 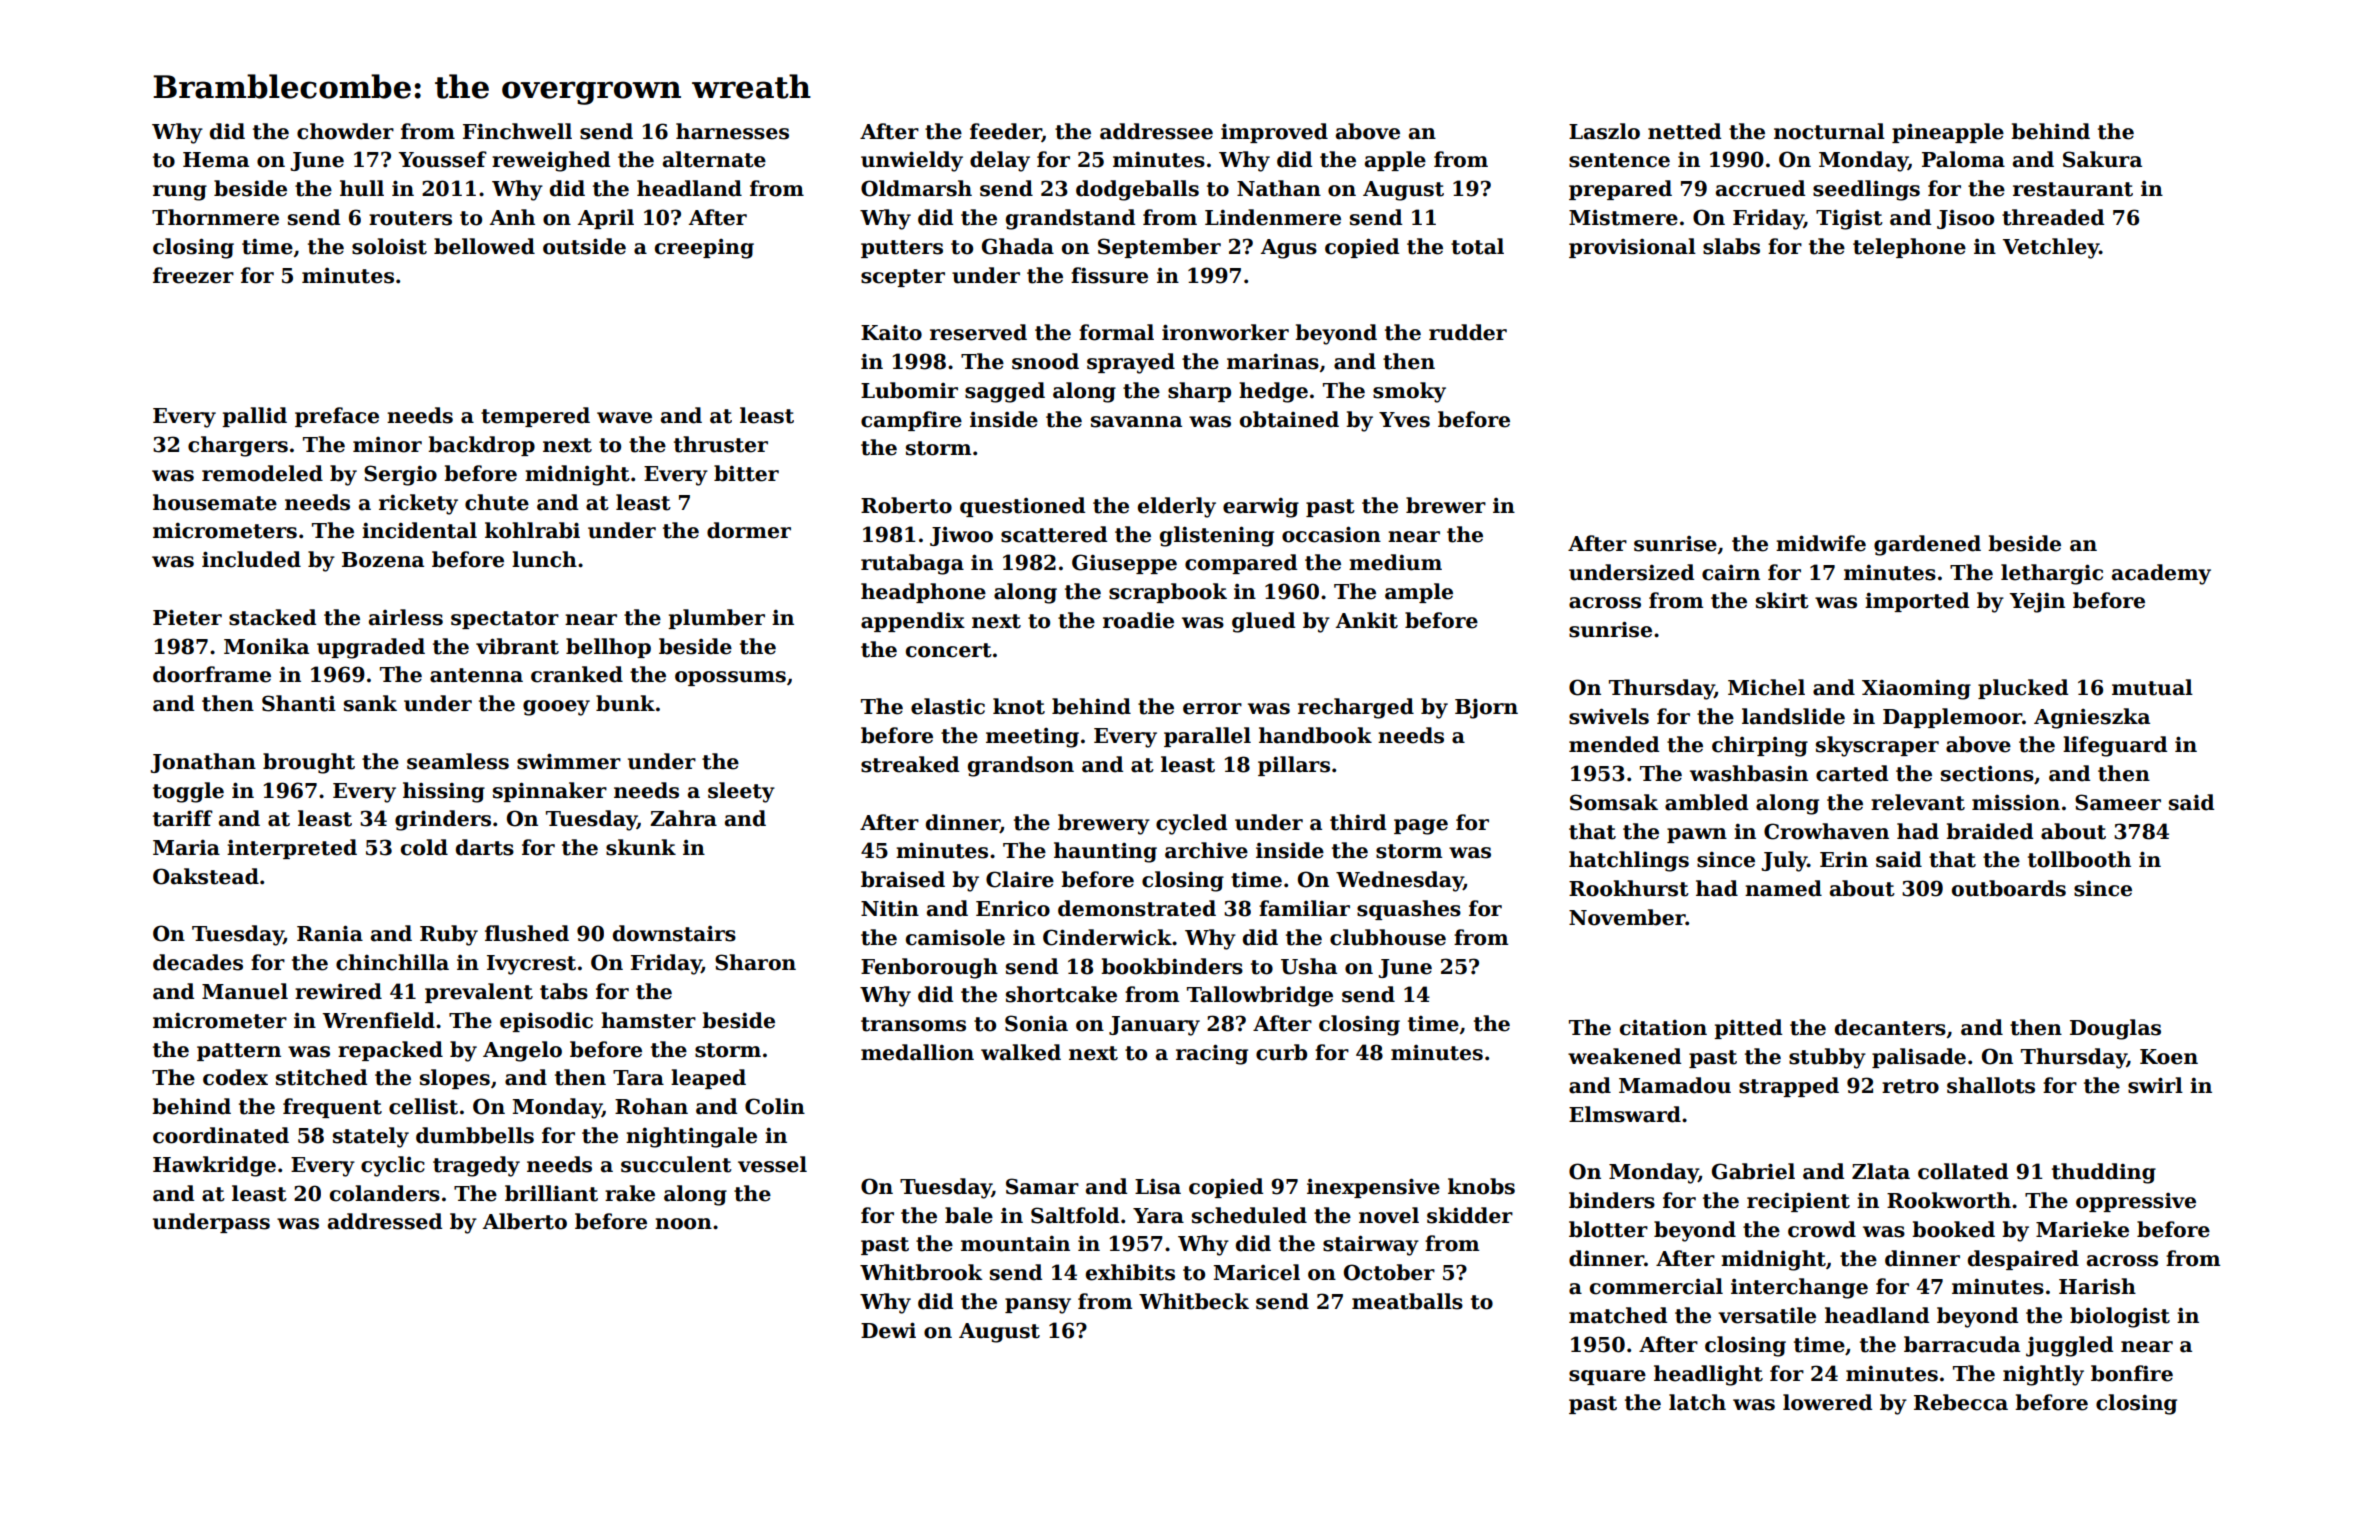 I want to click on outboards, so click(x=2009, y=888).
